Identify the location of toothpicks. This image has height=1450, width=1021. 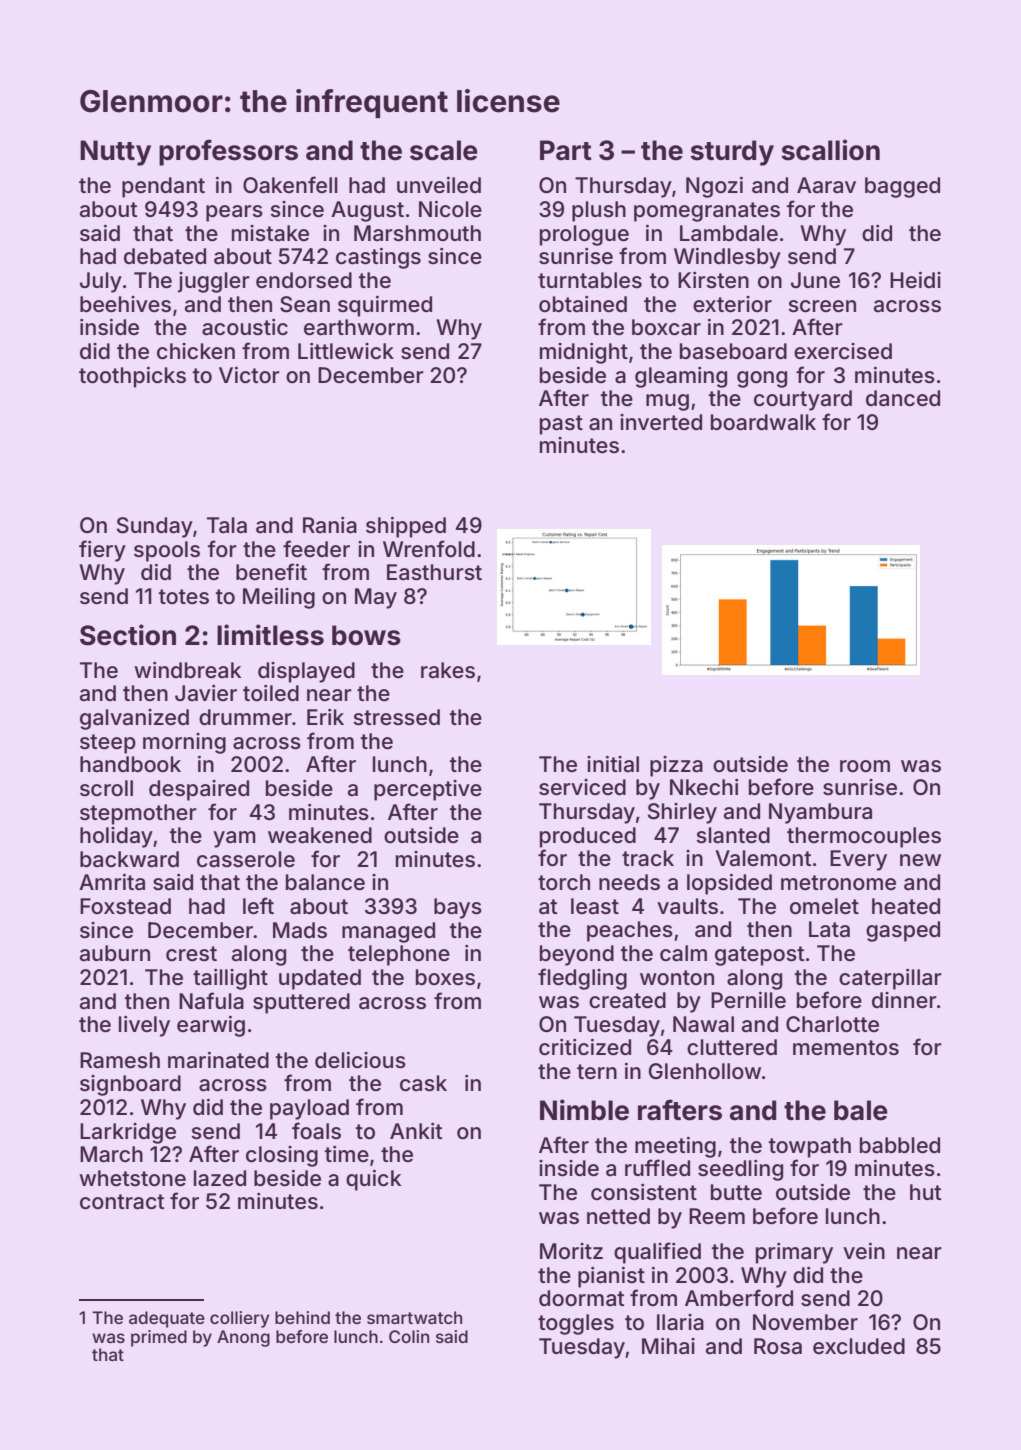
(132, 377).
